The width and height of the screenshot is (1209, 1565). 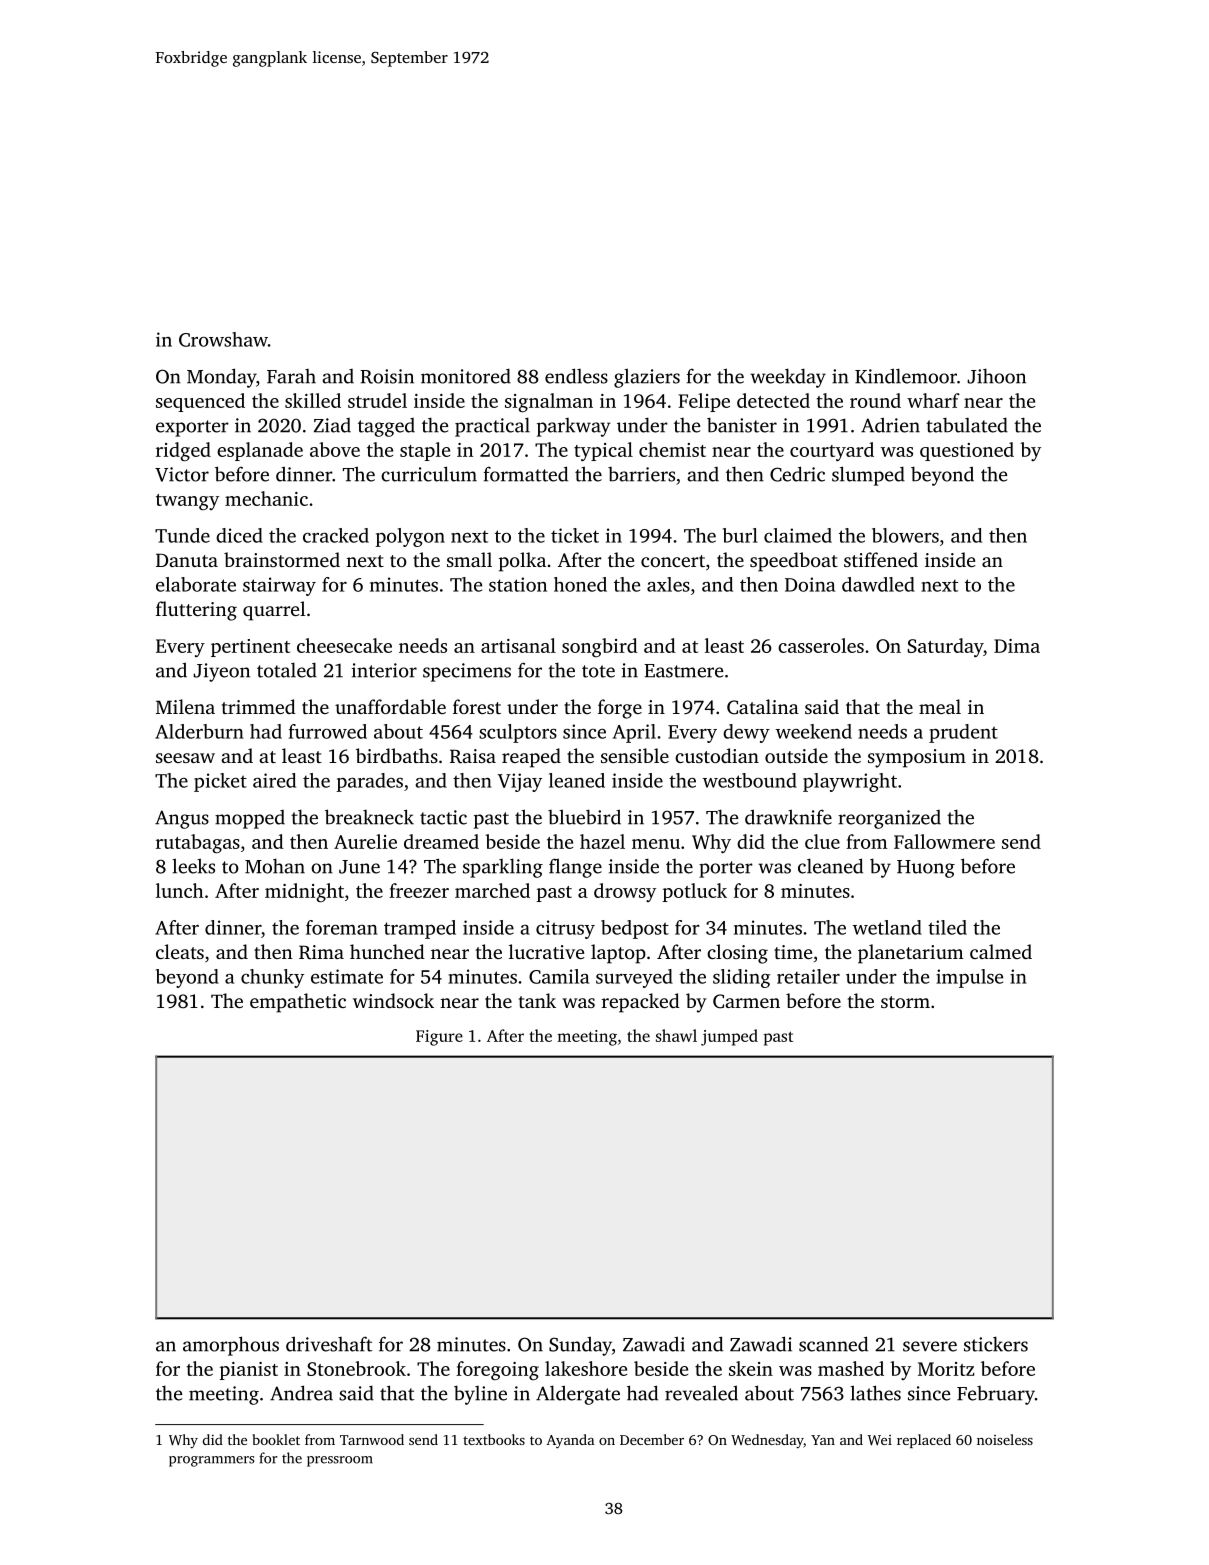 I want to click on weekday, so click(x=788, y=378).
